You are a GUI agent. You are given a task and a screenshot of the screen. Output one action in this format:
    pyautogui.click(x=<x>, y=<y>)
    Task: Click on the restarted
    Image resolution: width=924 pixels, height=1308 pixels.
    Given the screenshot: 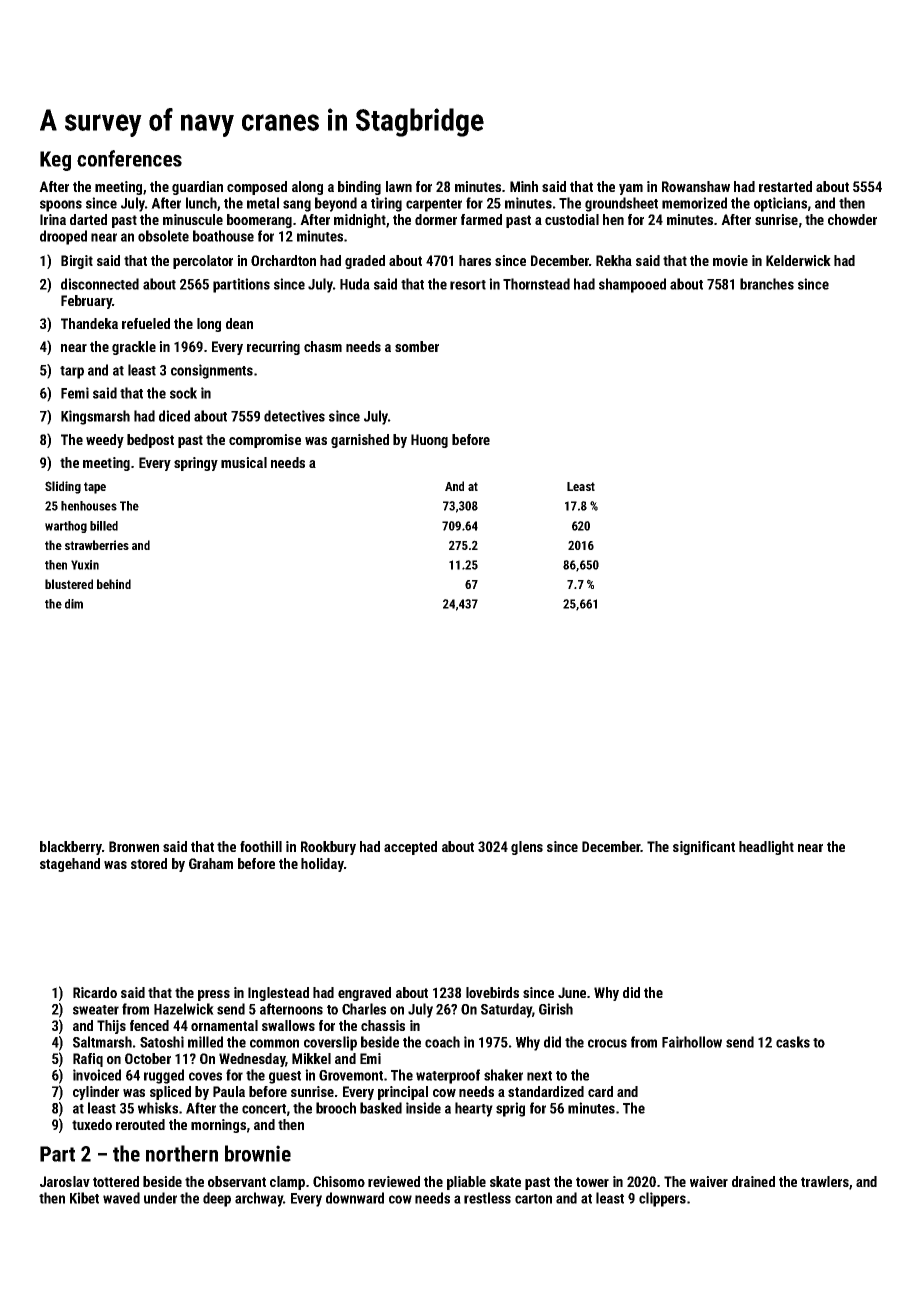 What is the action you would take?
    pyautogui.click(x=785, y=186)
